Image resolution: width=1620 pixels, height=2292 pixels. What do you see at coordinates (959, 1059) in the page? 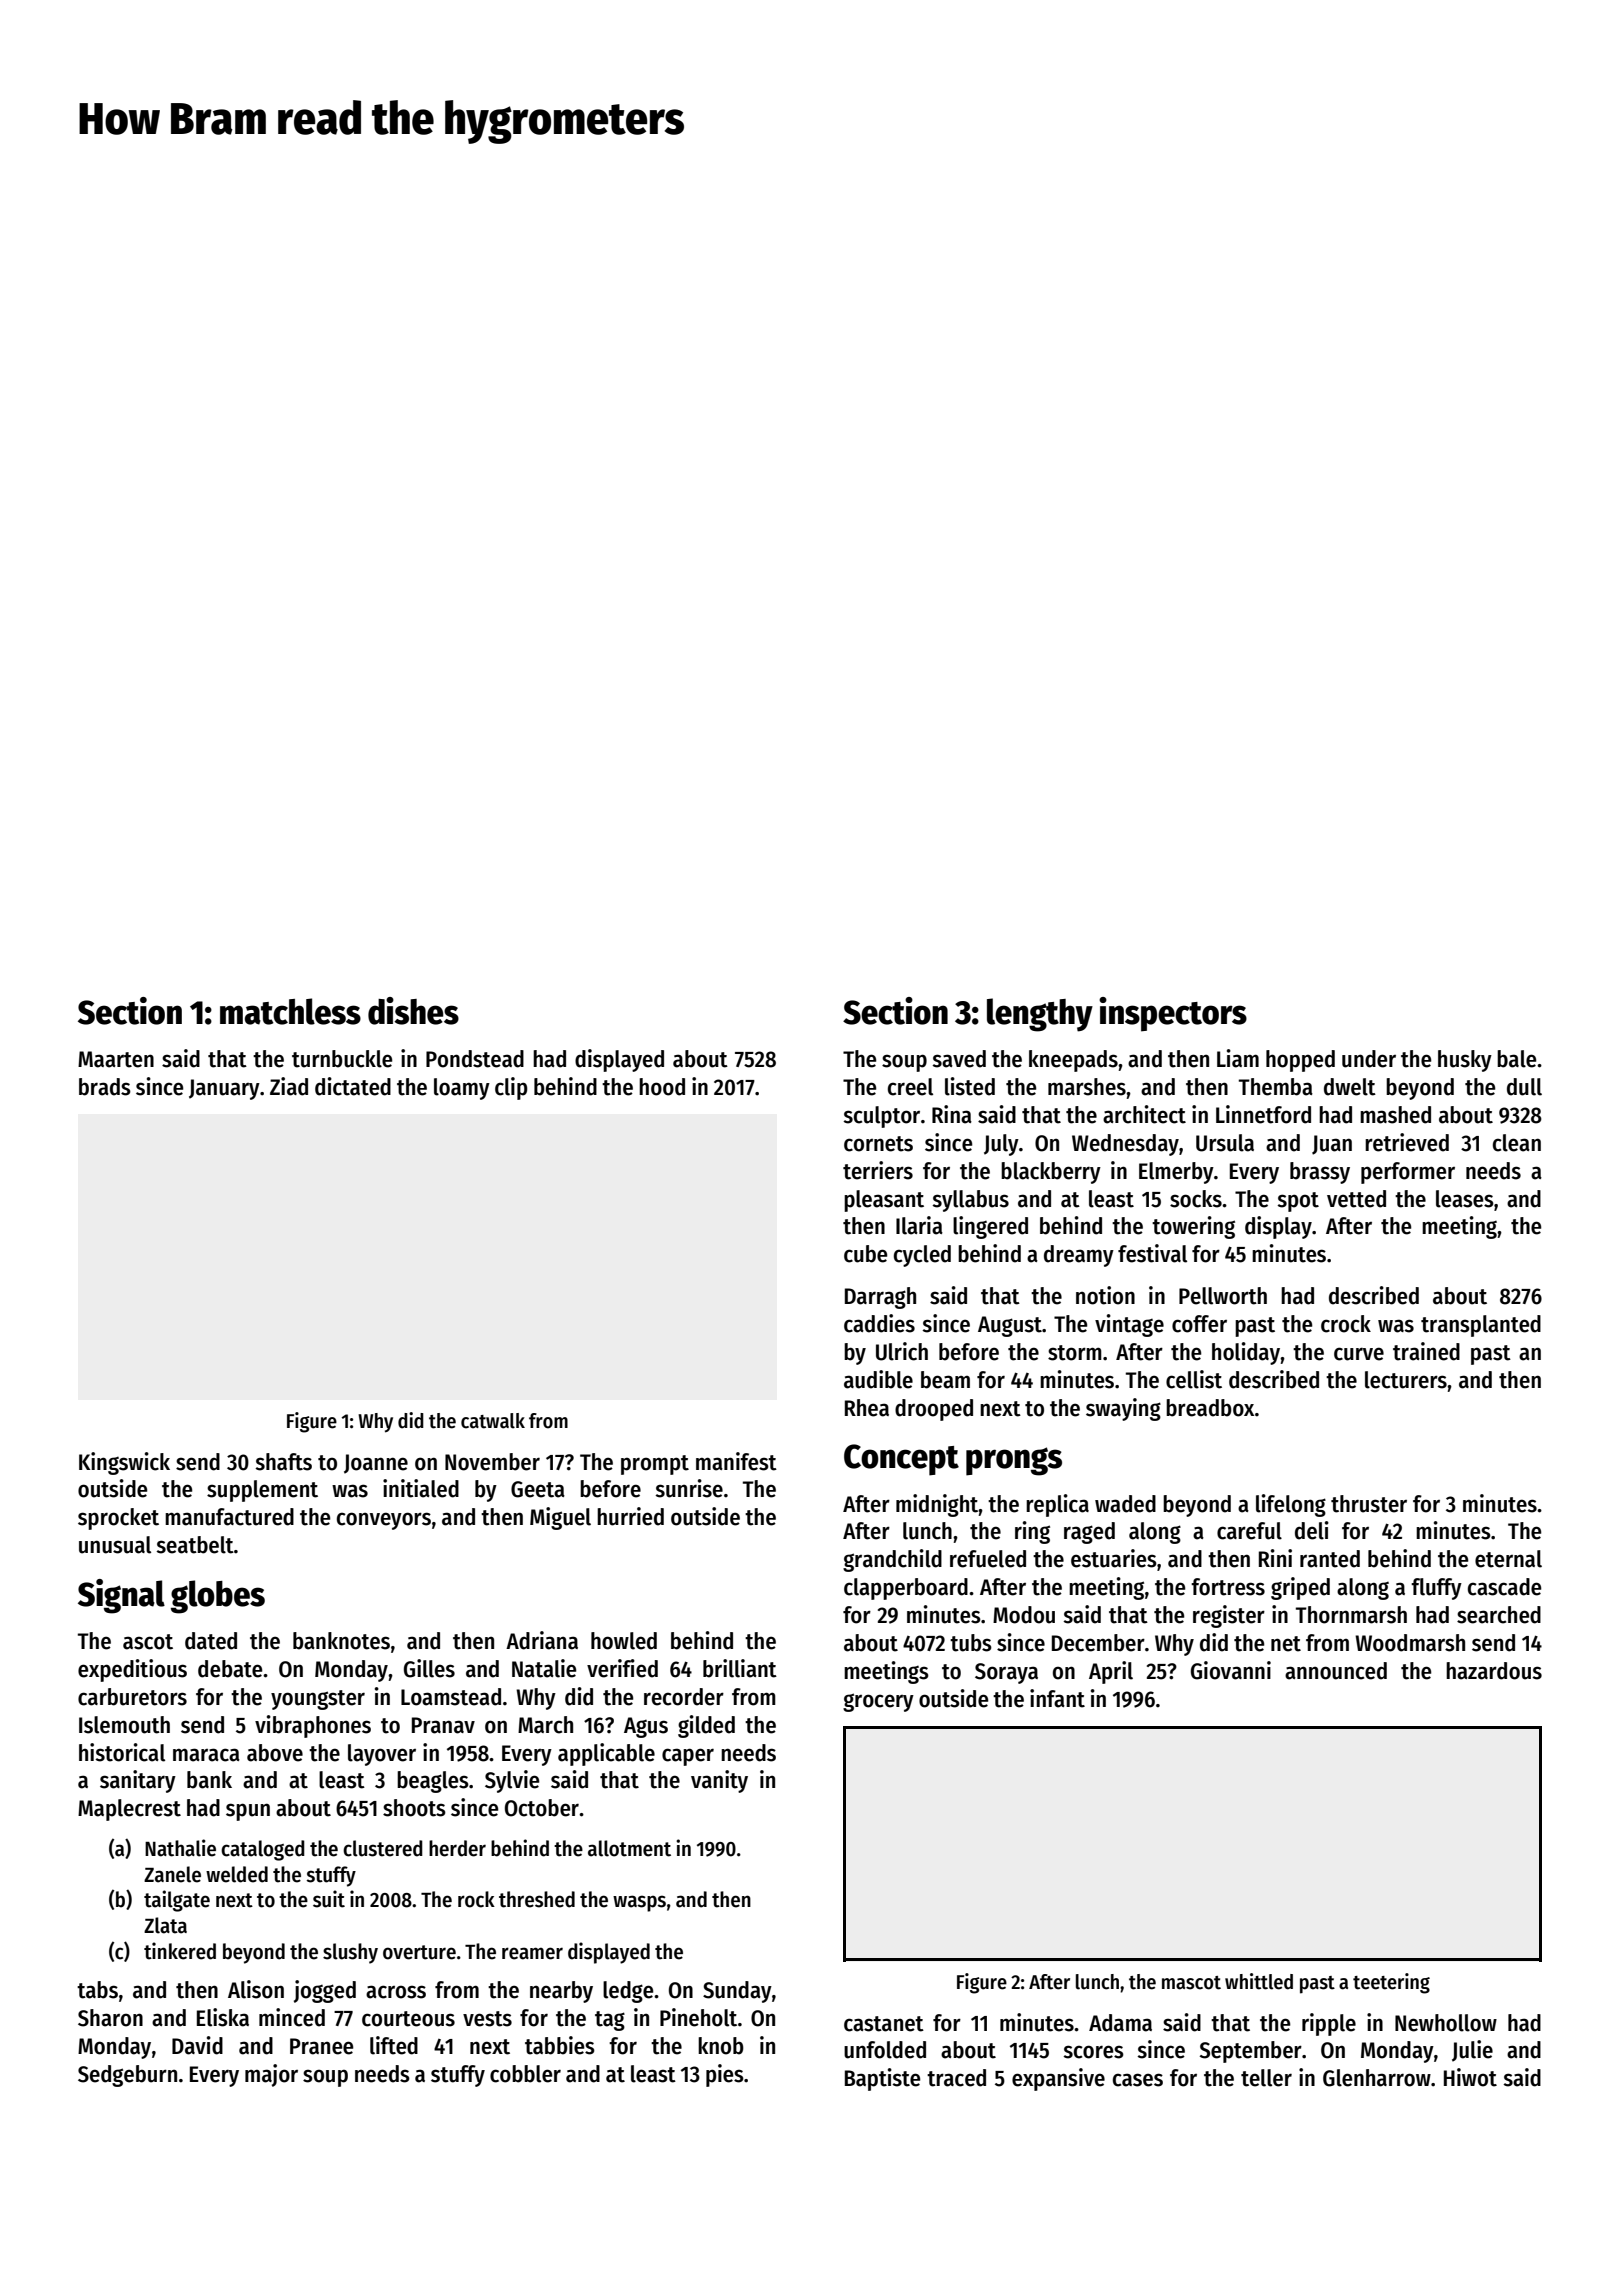
I see `saved` at bounding box center [959, 1059].
